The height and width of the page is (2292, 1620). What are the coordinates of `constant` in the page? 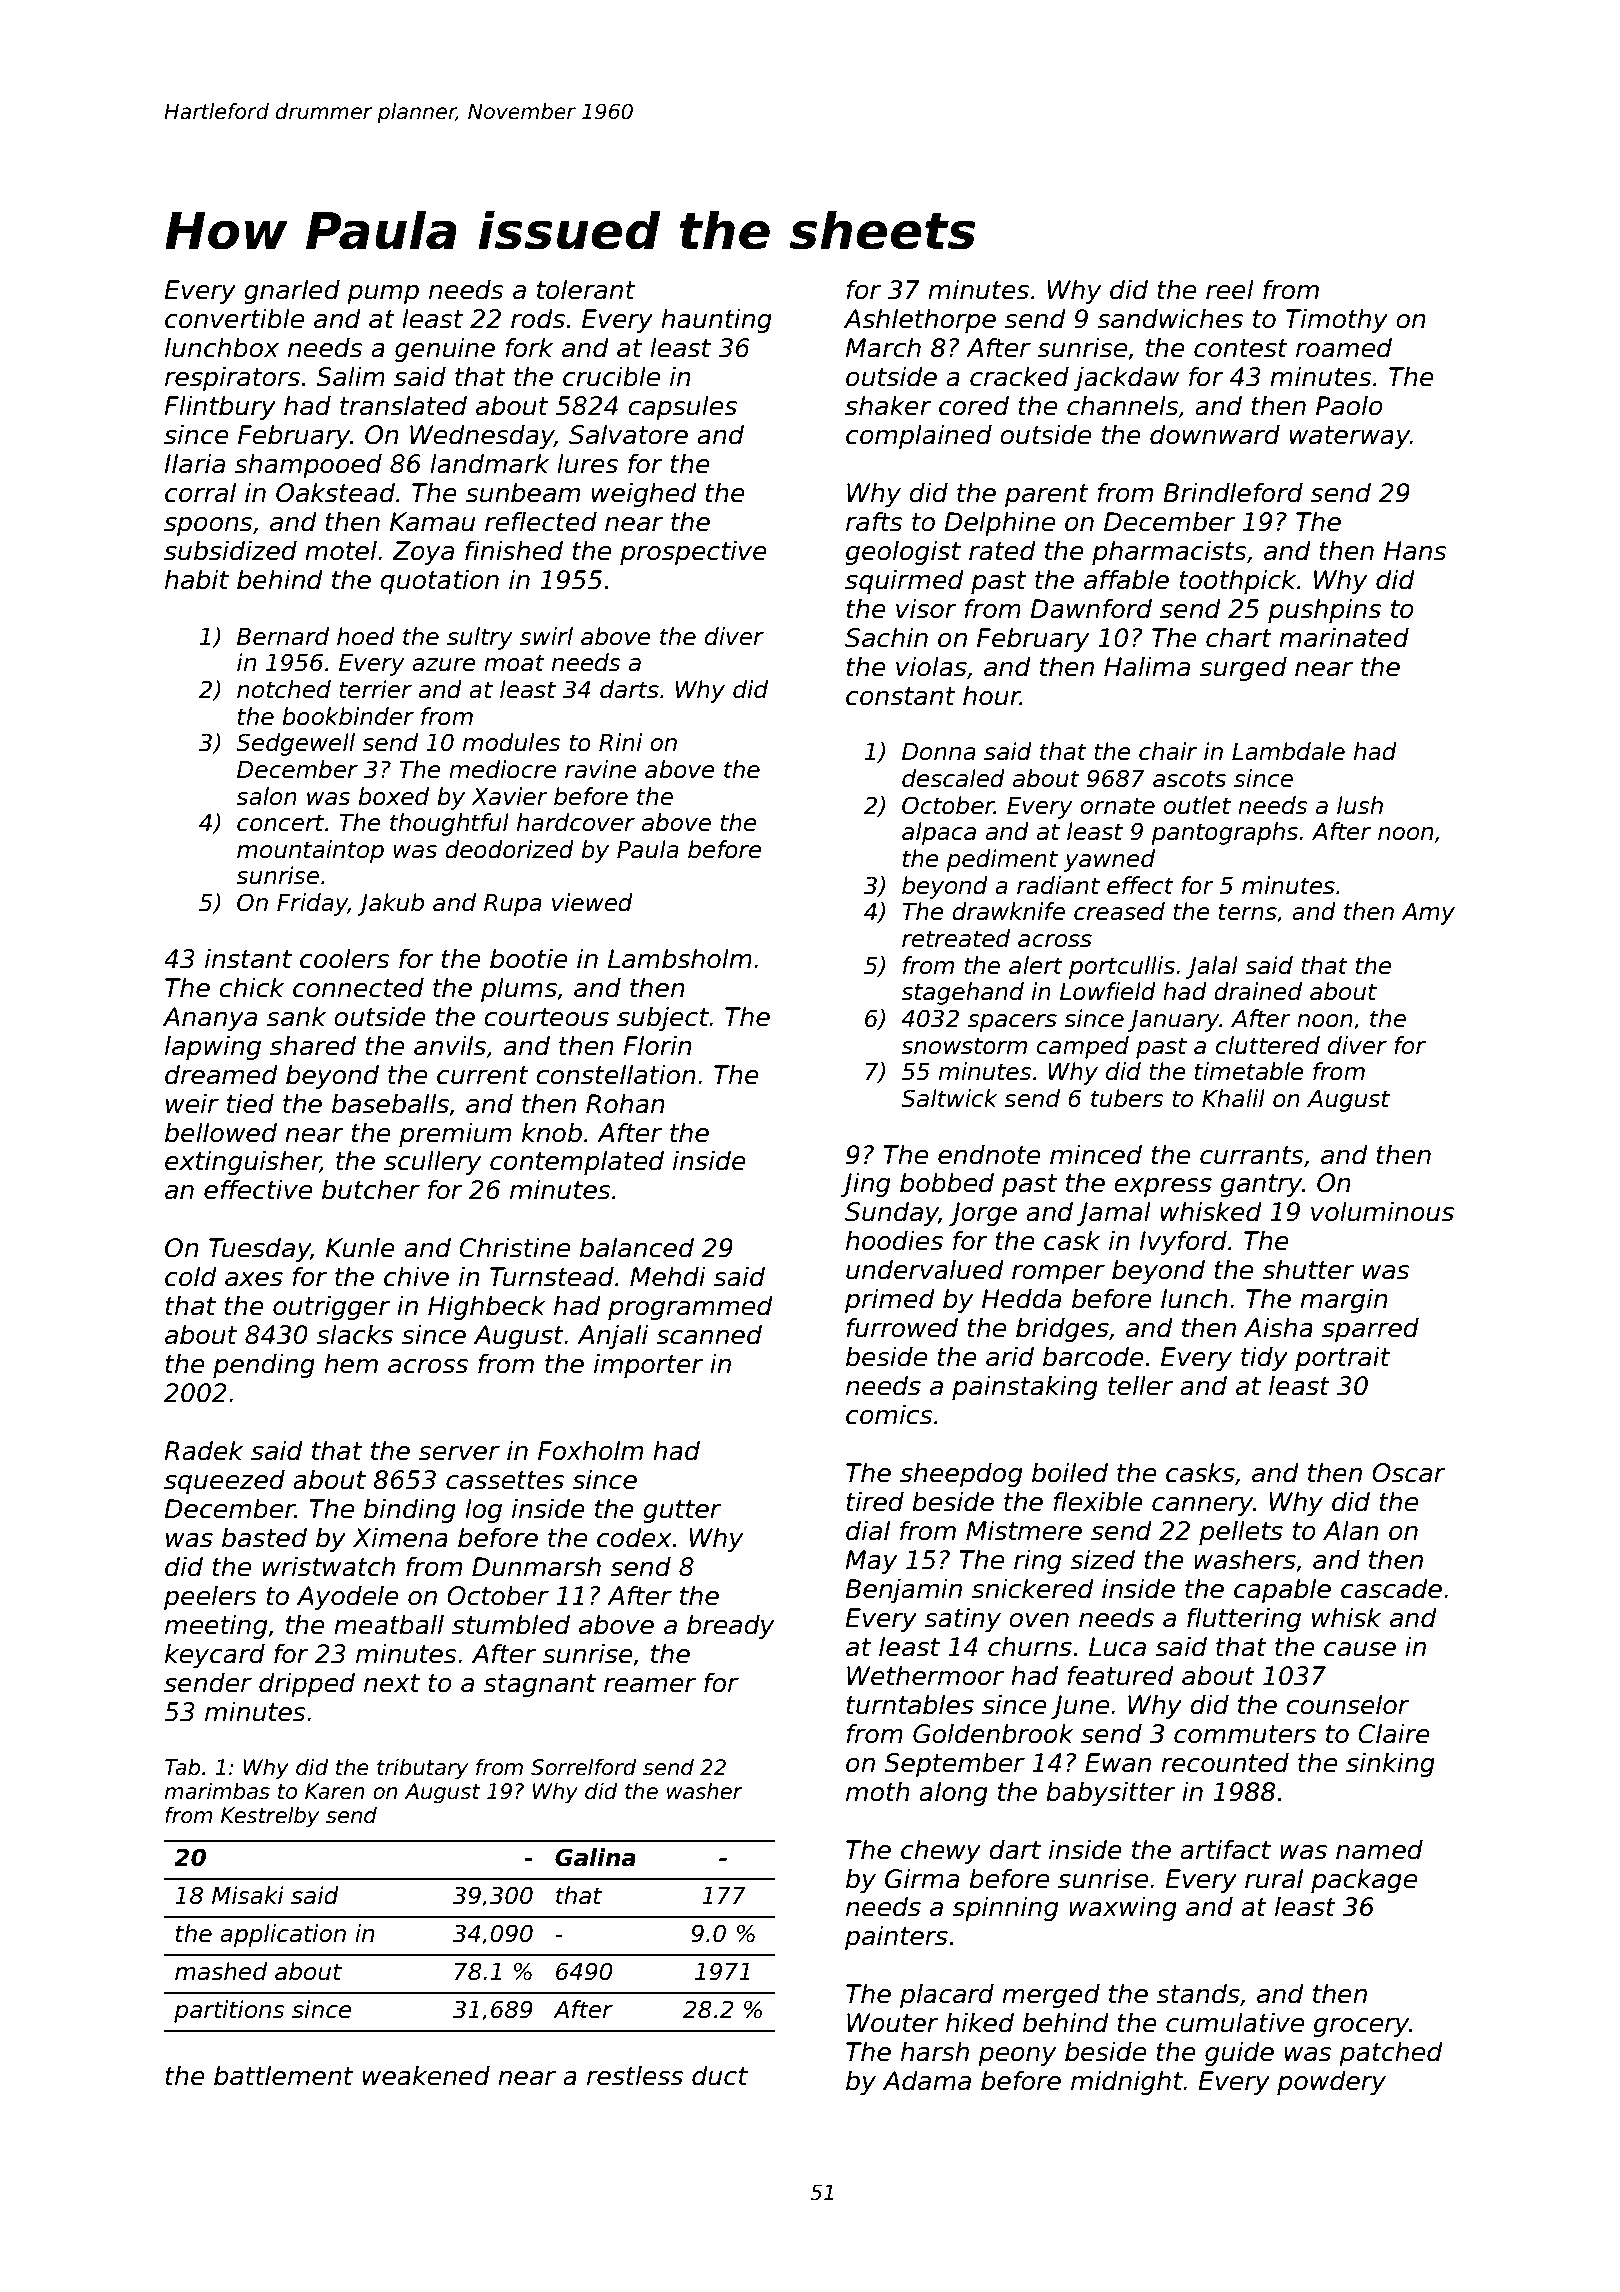 It's located at (900, 696).
